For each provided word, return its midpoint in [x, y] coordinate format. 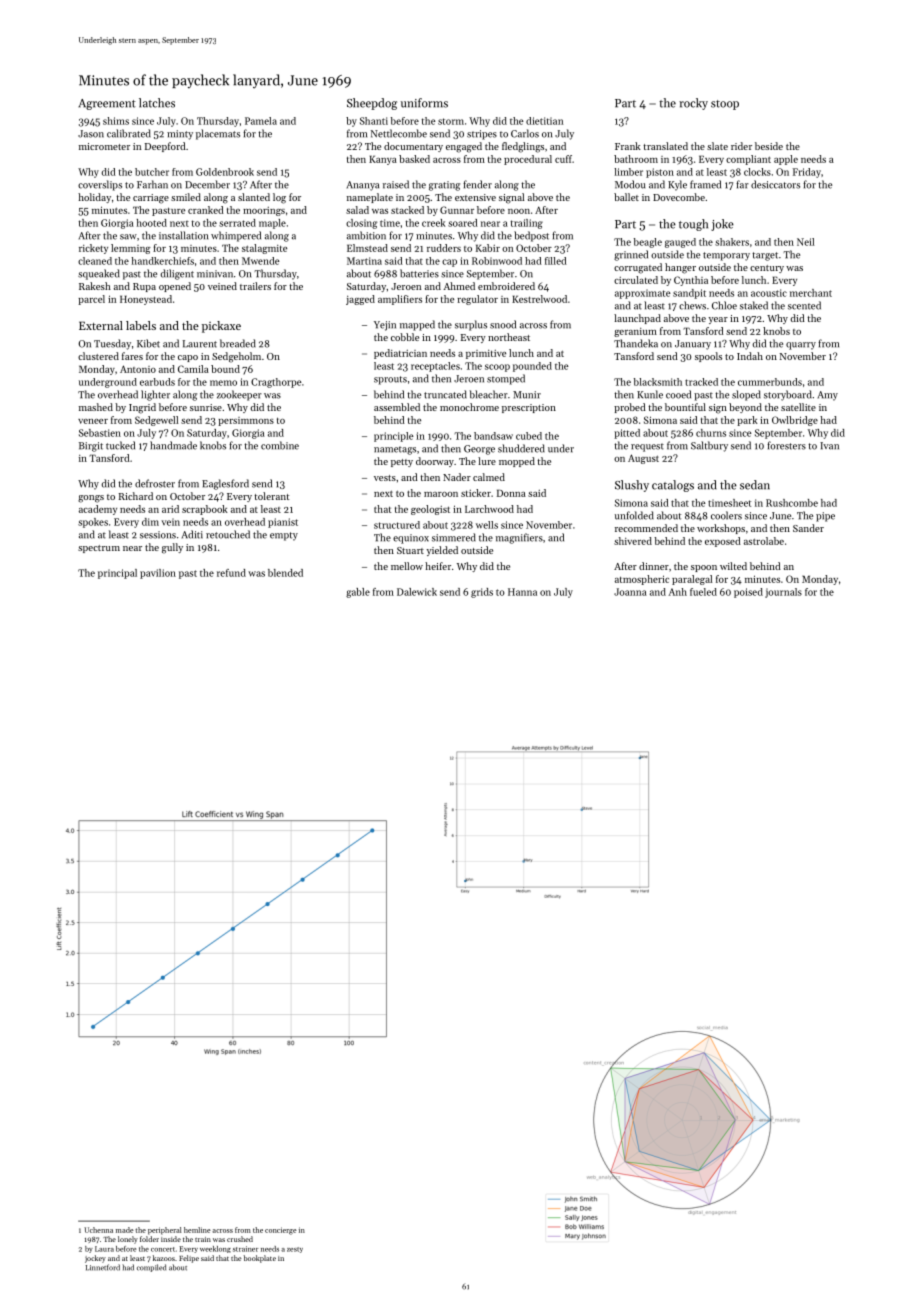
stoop [725, 105]
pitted [627, 434]
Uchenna [98, 1230]
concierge [281, 1231]
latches [157, 103]
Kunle [650, 394]
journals [783, 593]
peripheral [165, 1231]
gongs [91, 499]
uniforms [424, 103]
